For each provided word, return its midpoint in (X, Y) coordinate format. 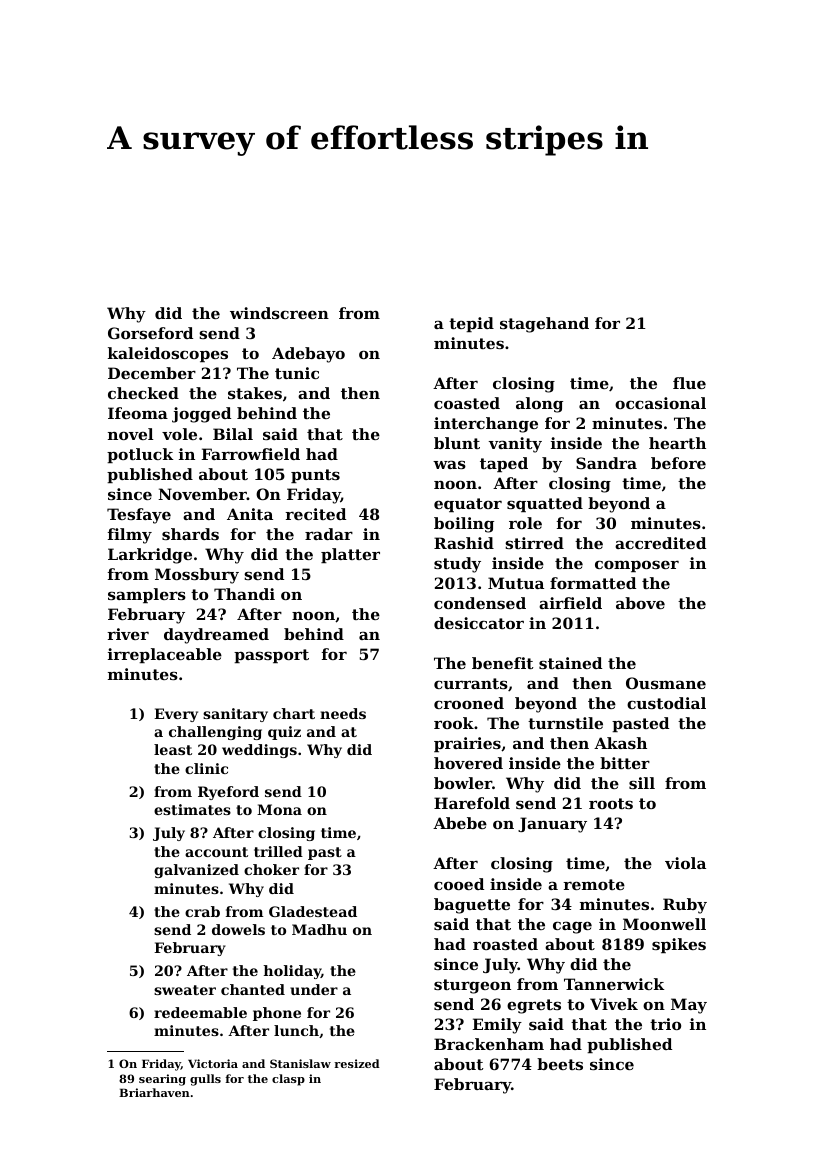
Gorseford (150, 333)
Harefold (472, 803)
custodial (666, 703)
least (173, 749)
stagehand (544, 325)
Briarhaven (154, 1092)
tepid (471, 324)
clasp (288, 1080)
